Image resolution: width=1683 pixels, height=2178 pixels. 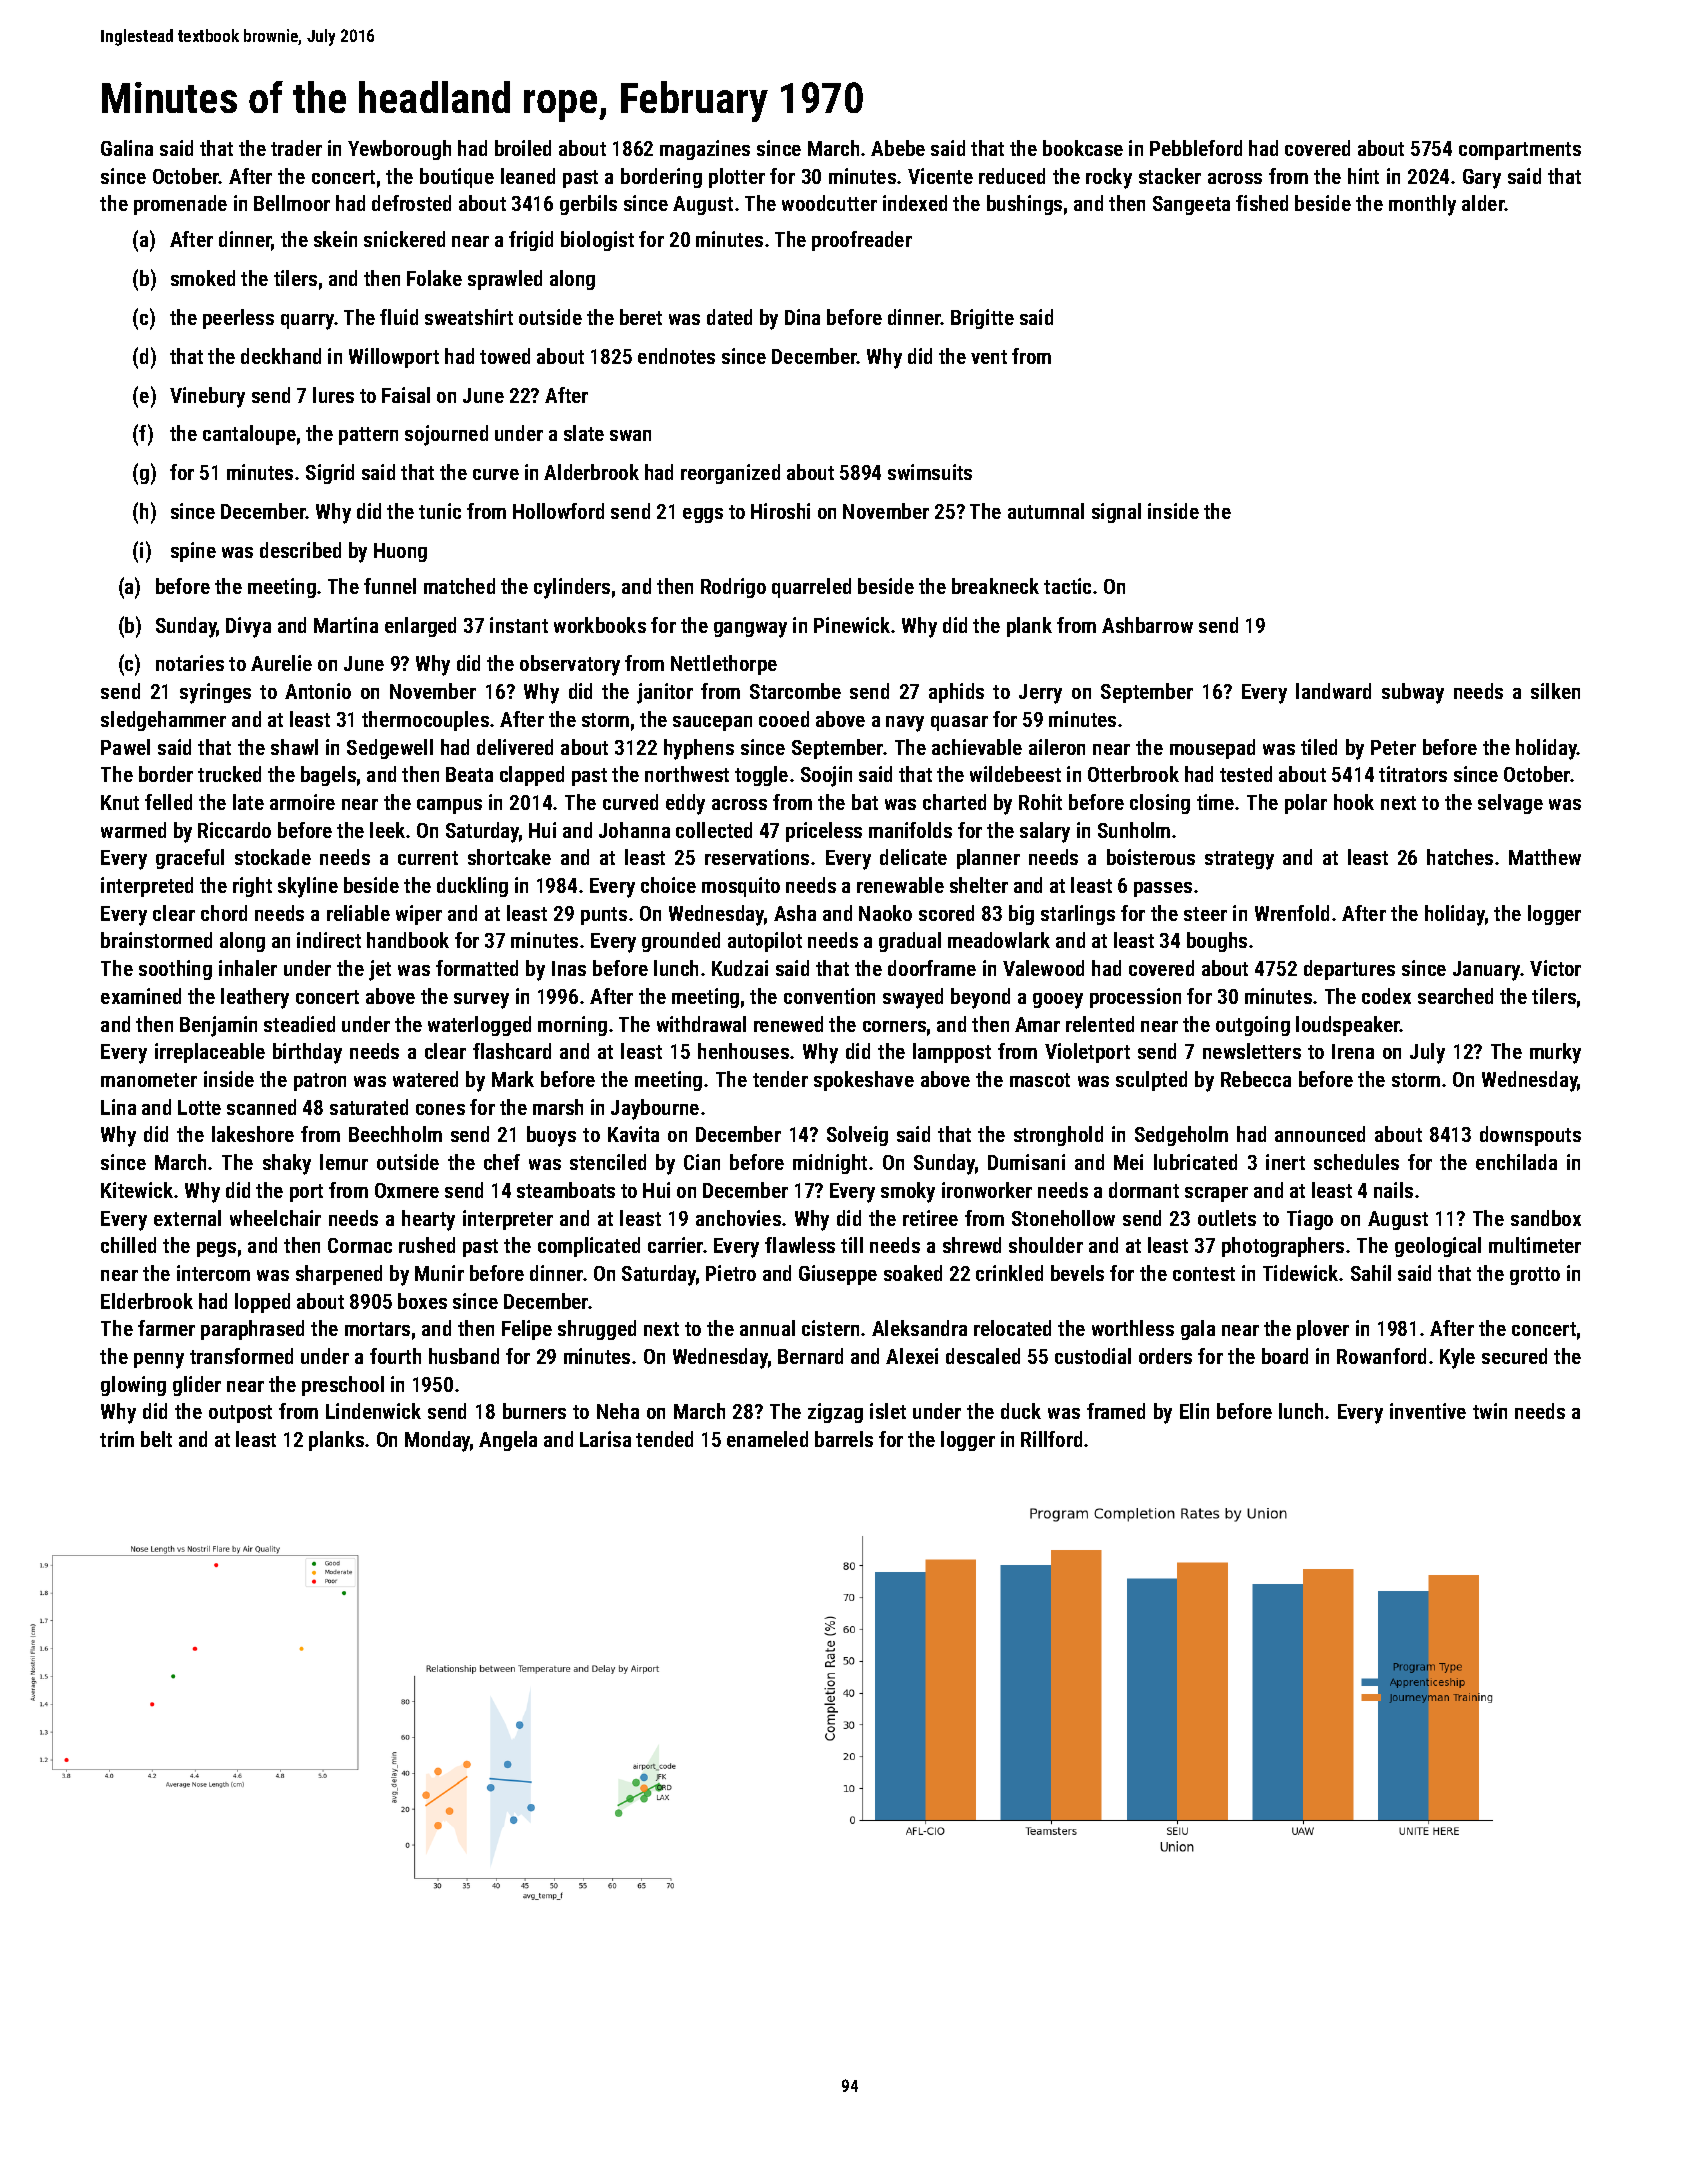 I want to click on Elin, so click(x=1194, y=1411).
